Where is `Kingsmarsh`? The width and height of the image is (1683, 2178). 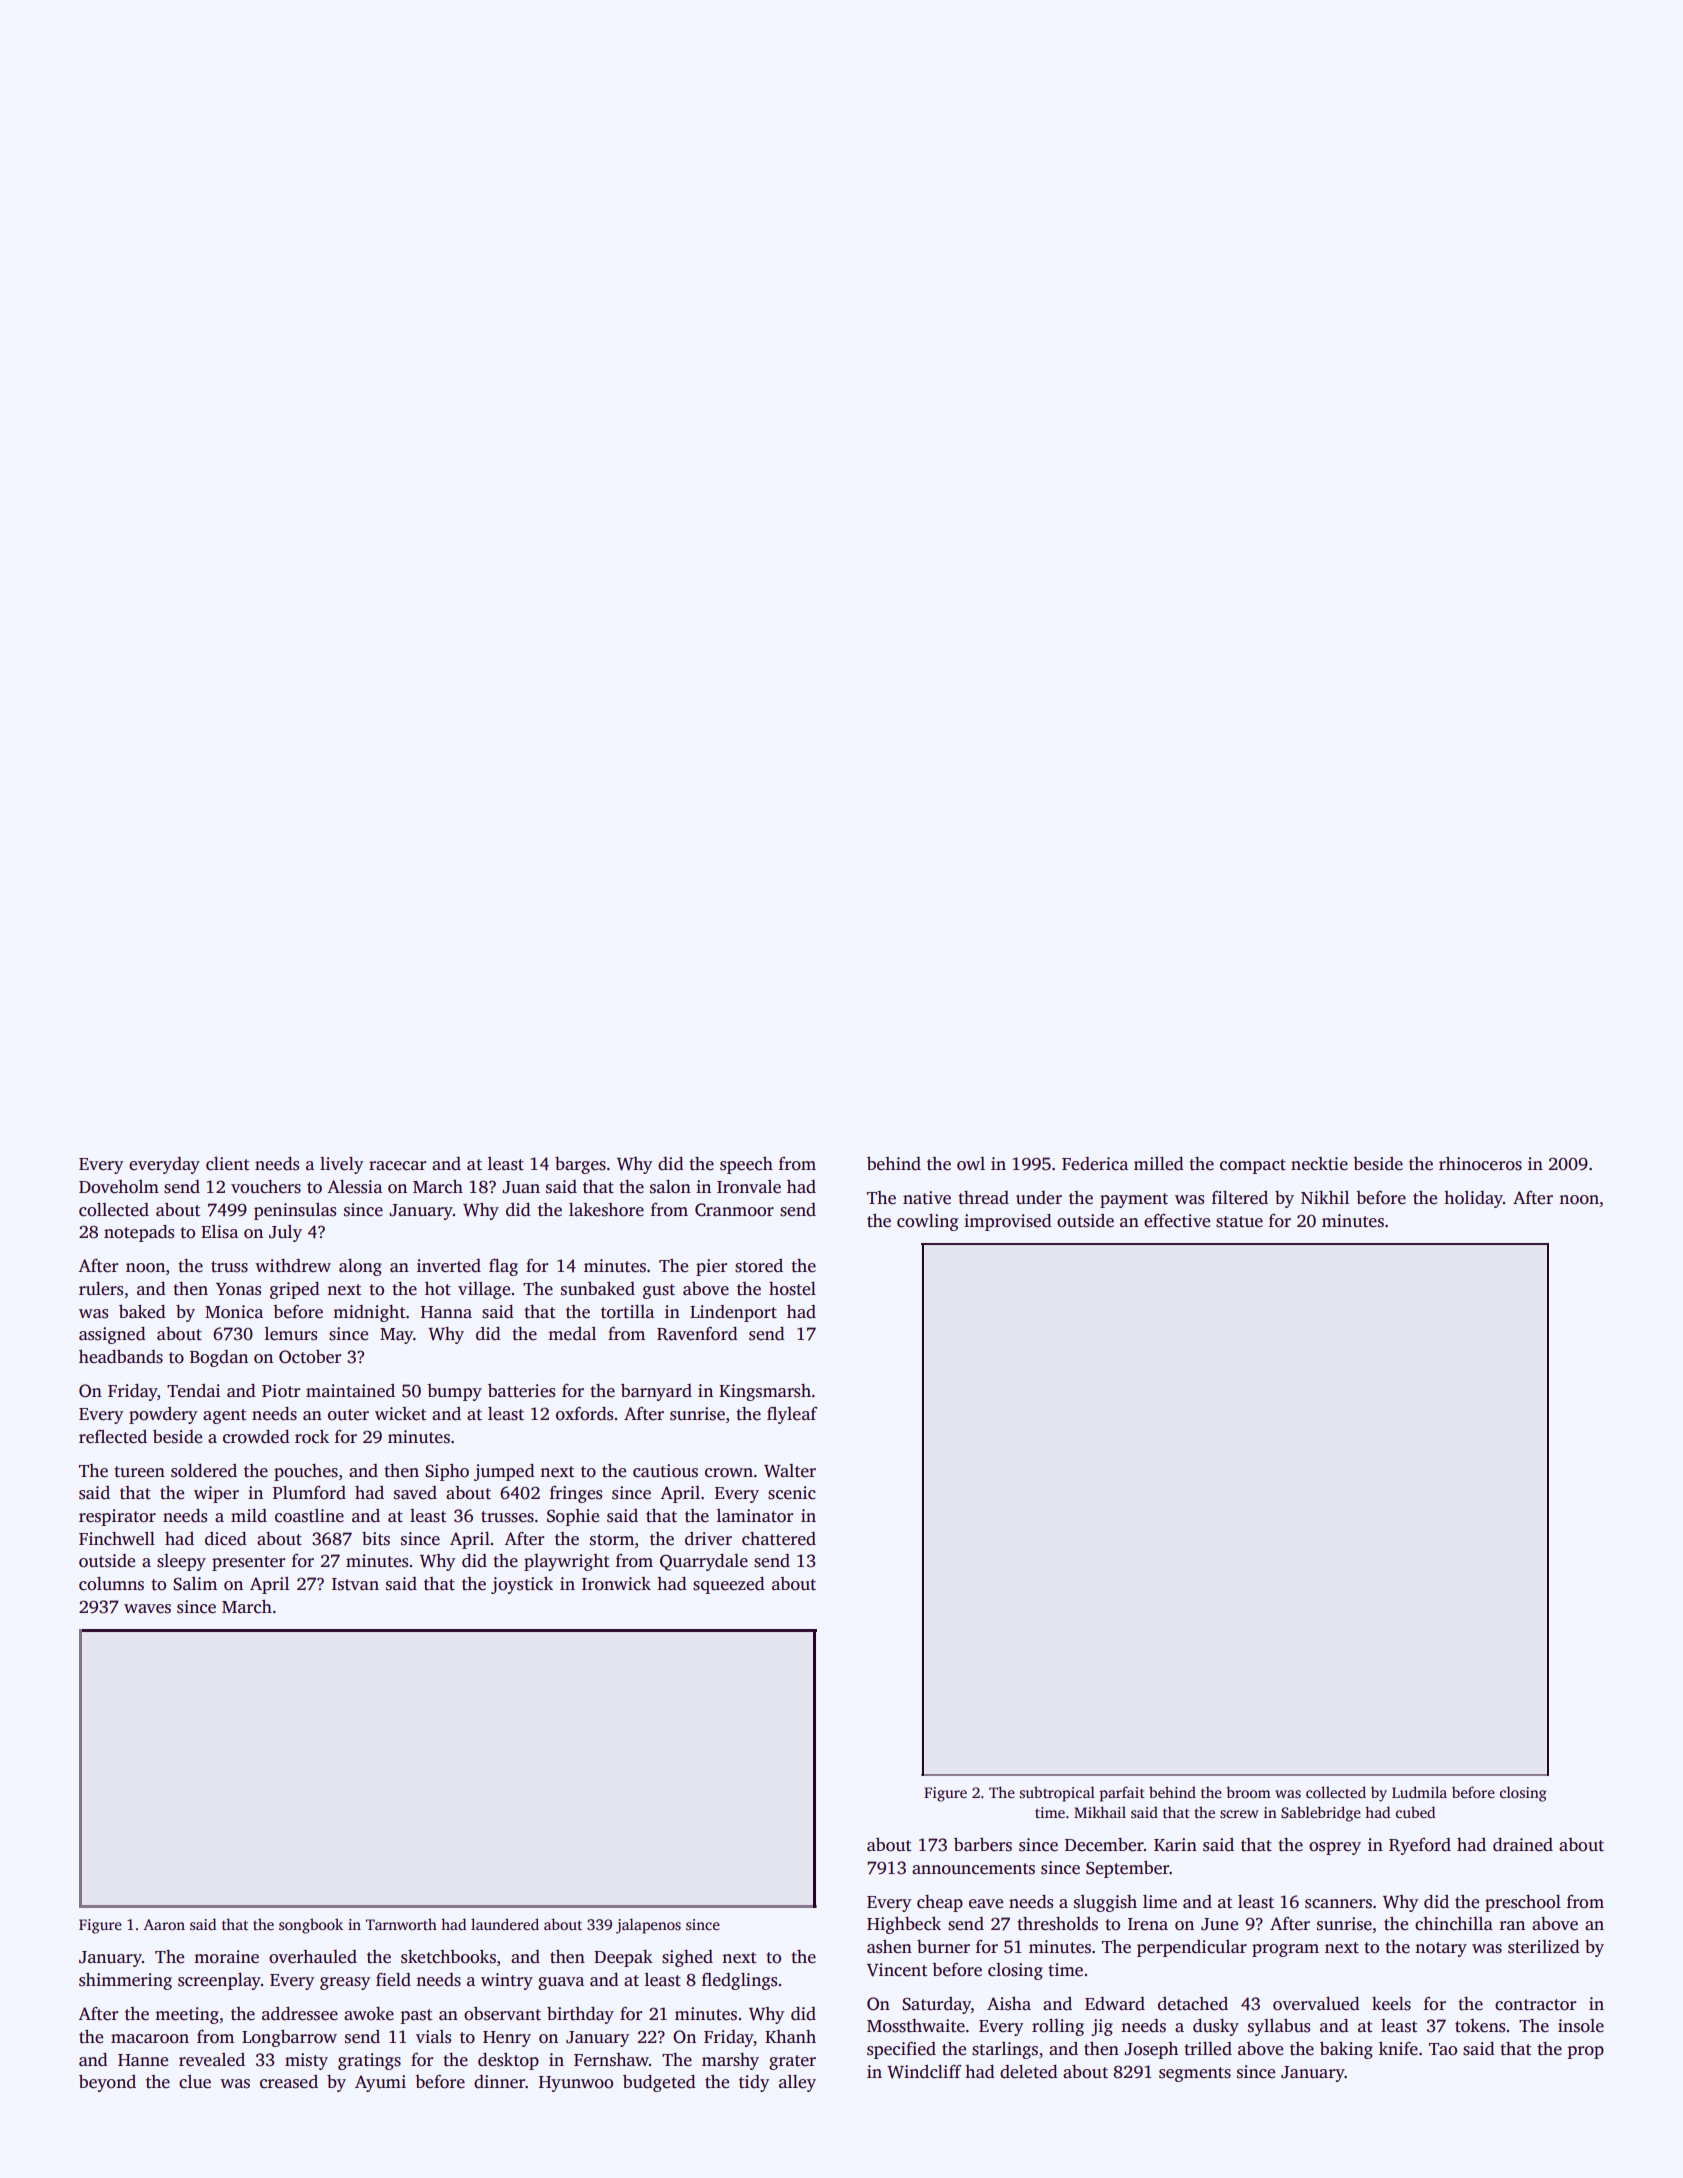 Kingsmarsh is located at coordinates (765, 1392).
